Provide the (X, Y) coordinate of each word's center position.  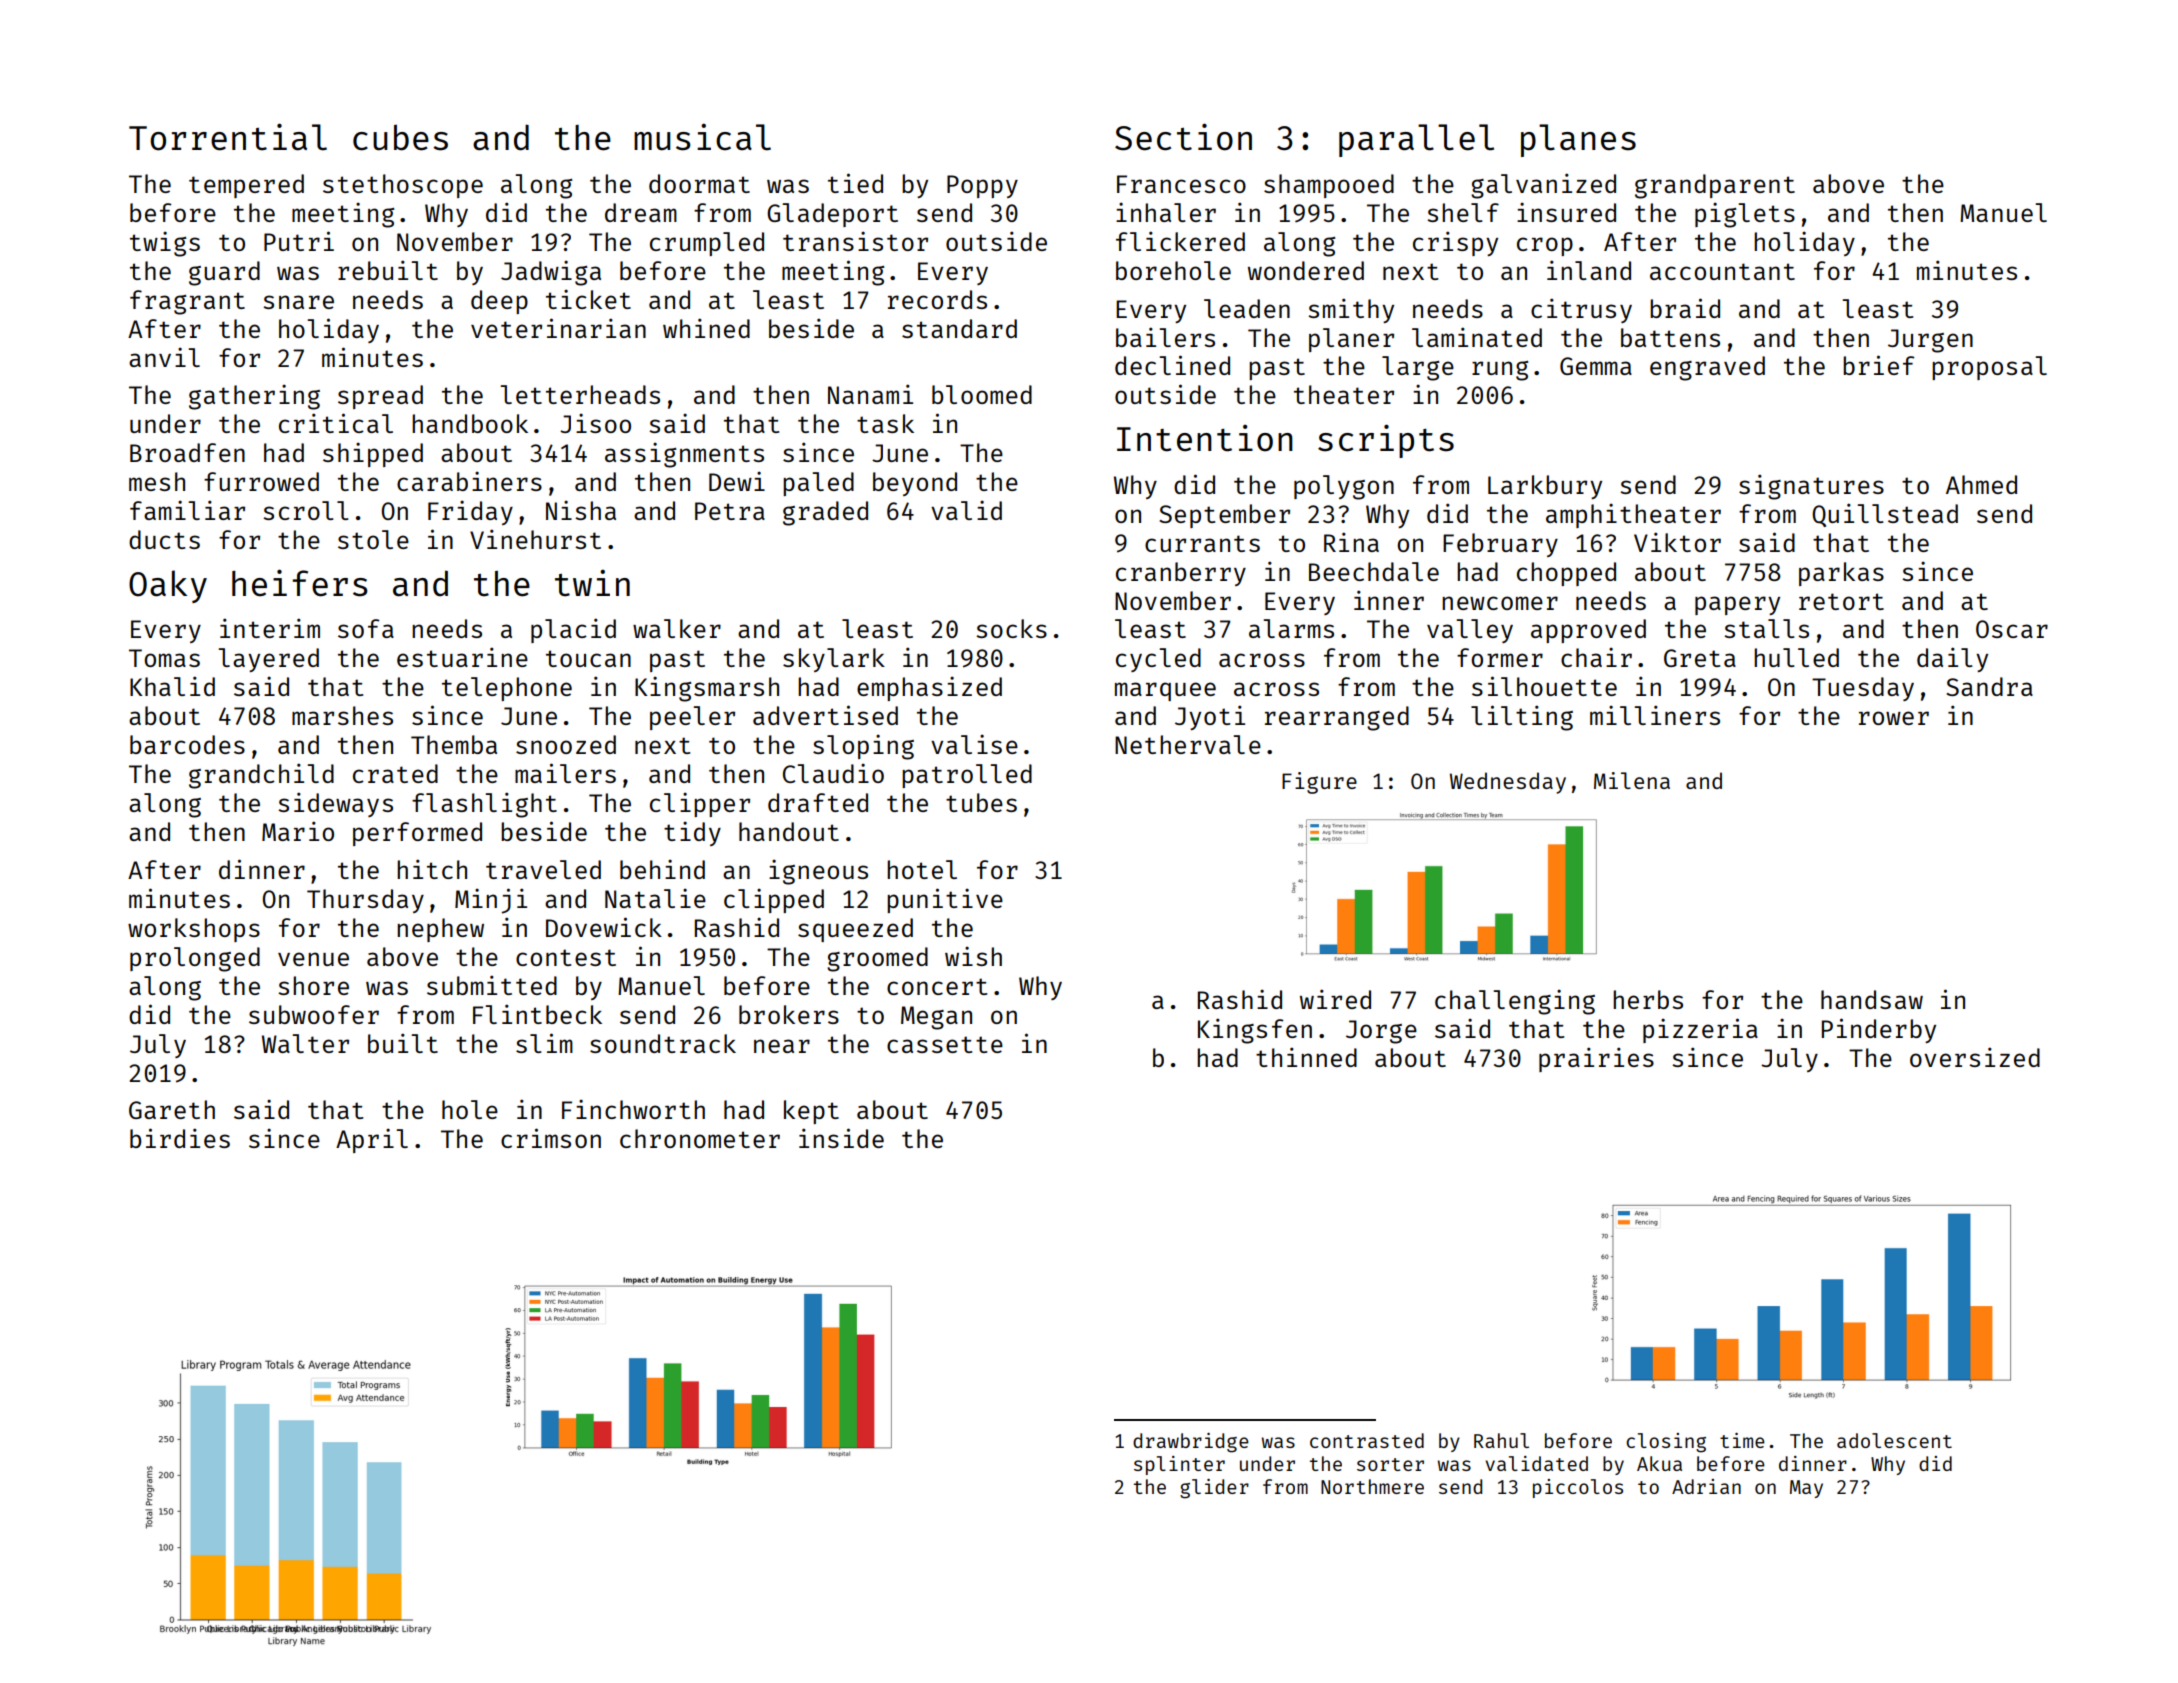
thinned (1306, 1057)
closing (1666, 1443)
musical (702, 137)
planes (1578, 140)
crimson (551, 1138)
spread (380, 397)
